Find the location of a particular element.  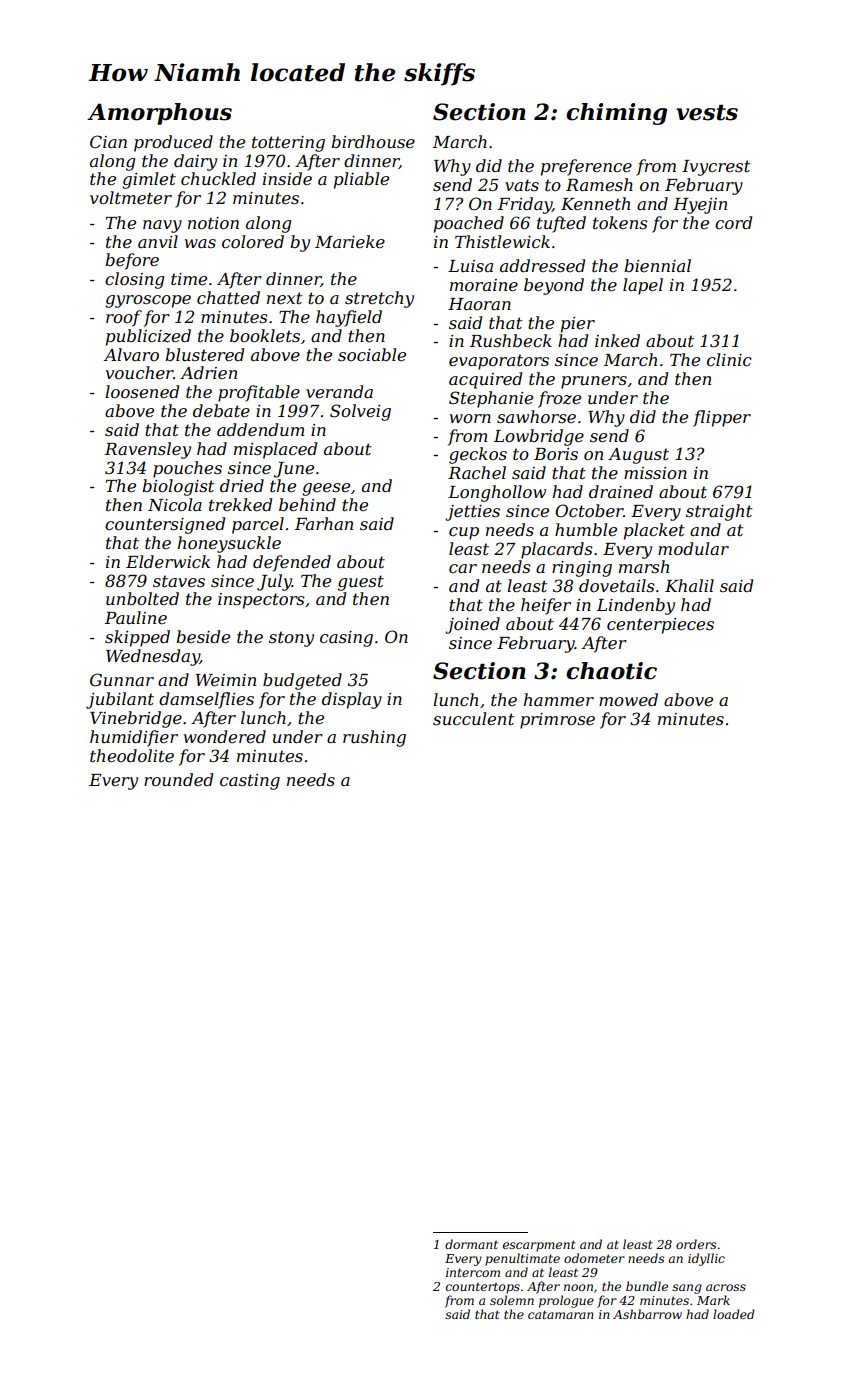

casting is located at coordinates (250, 782).
